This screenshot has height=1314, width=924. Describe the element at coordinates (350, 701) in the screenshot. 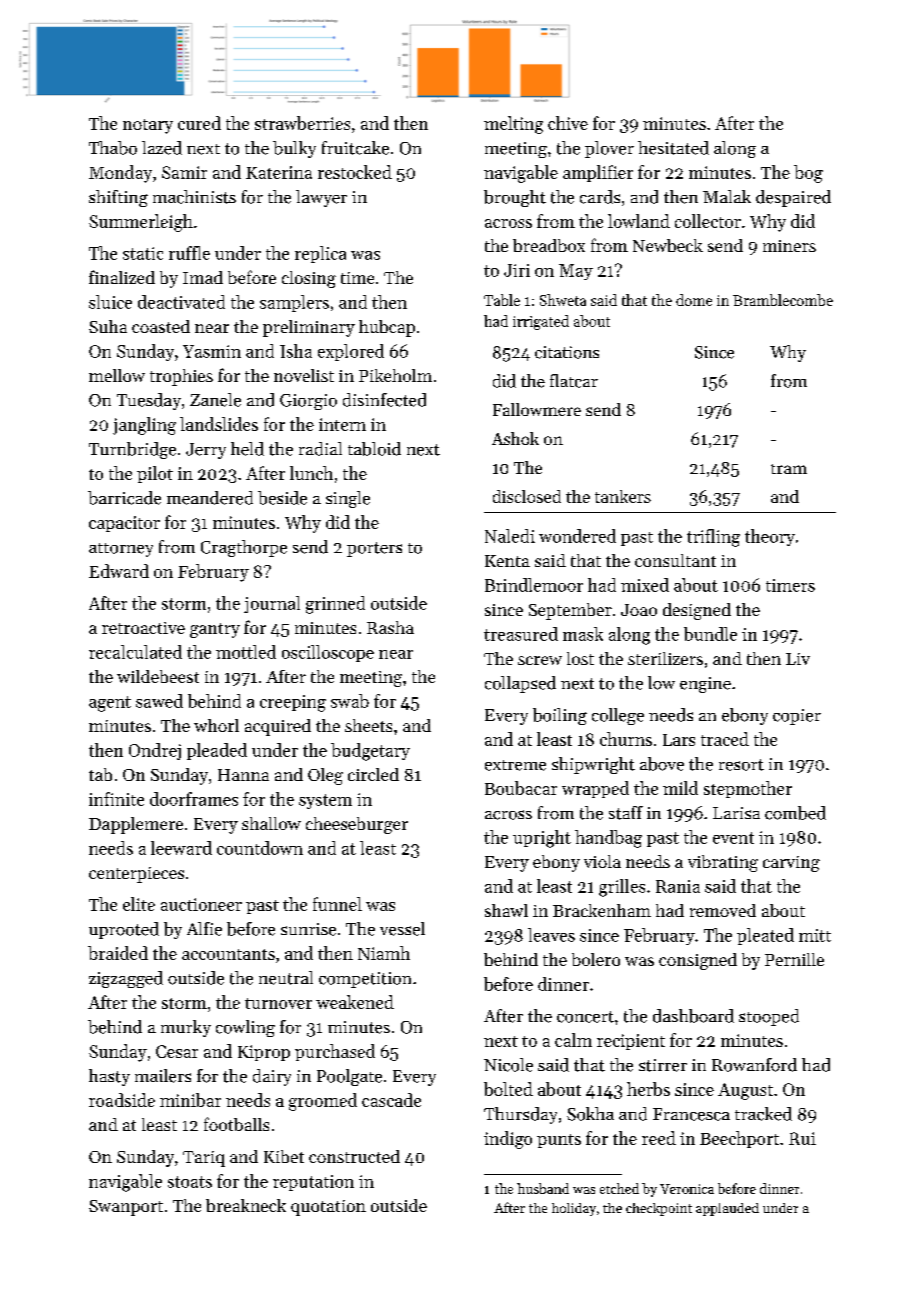

I see `swab` at that location.
